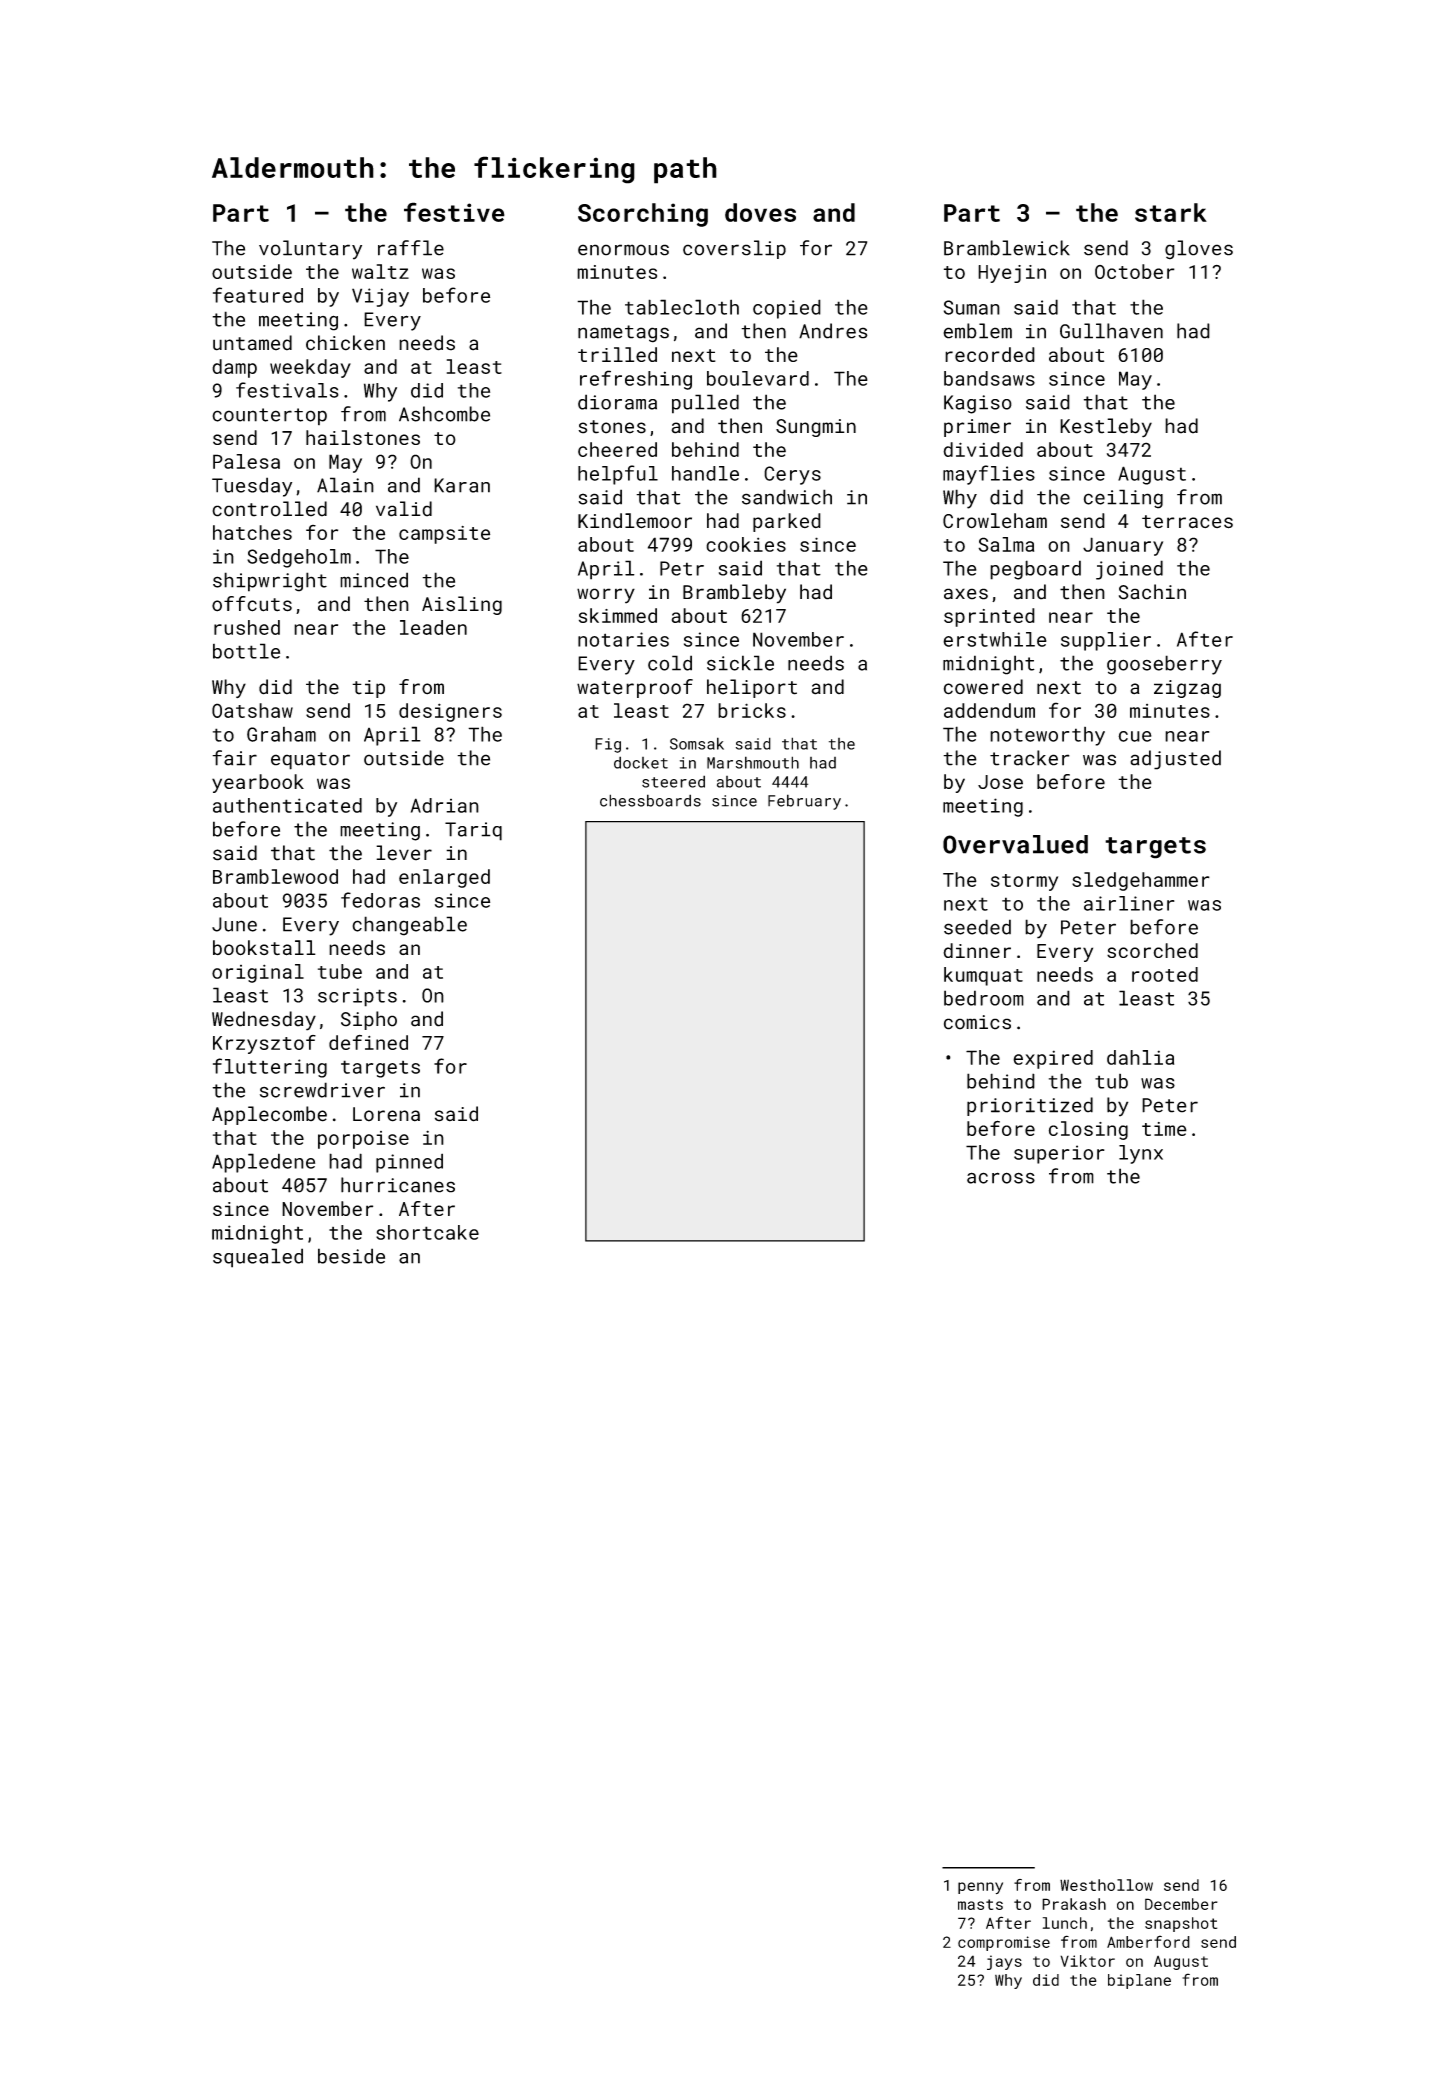  Describe the element at coordinates (980, 1904) in the page. I see `masts` at that location.
